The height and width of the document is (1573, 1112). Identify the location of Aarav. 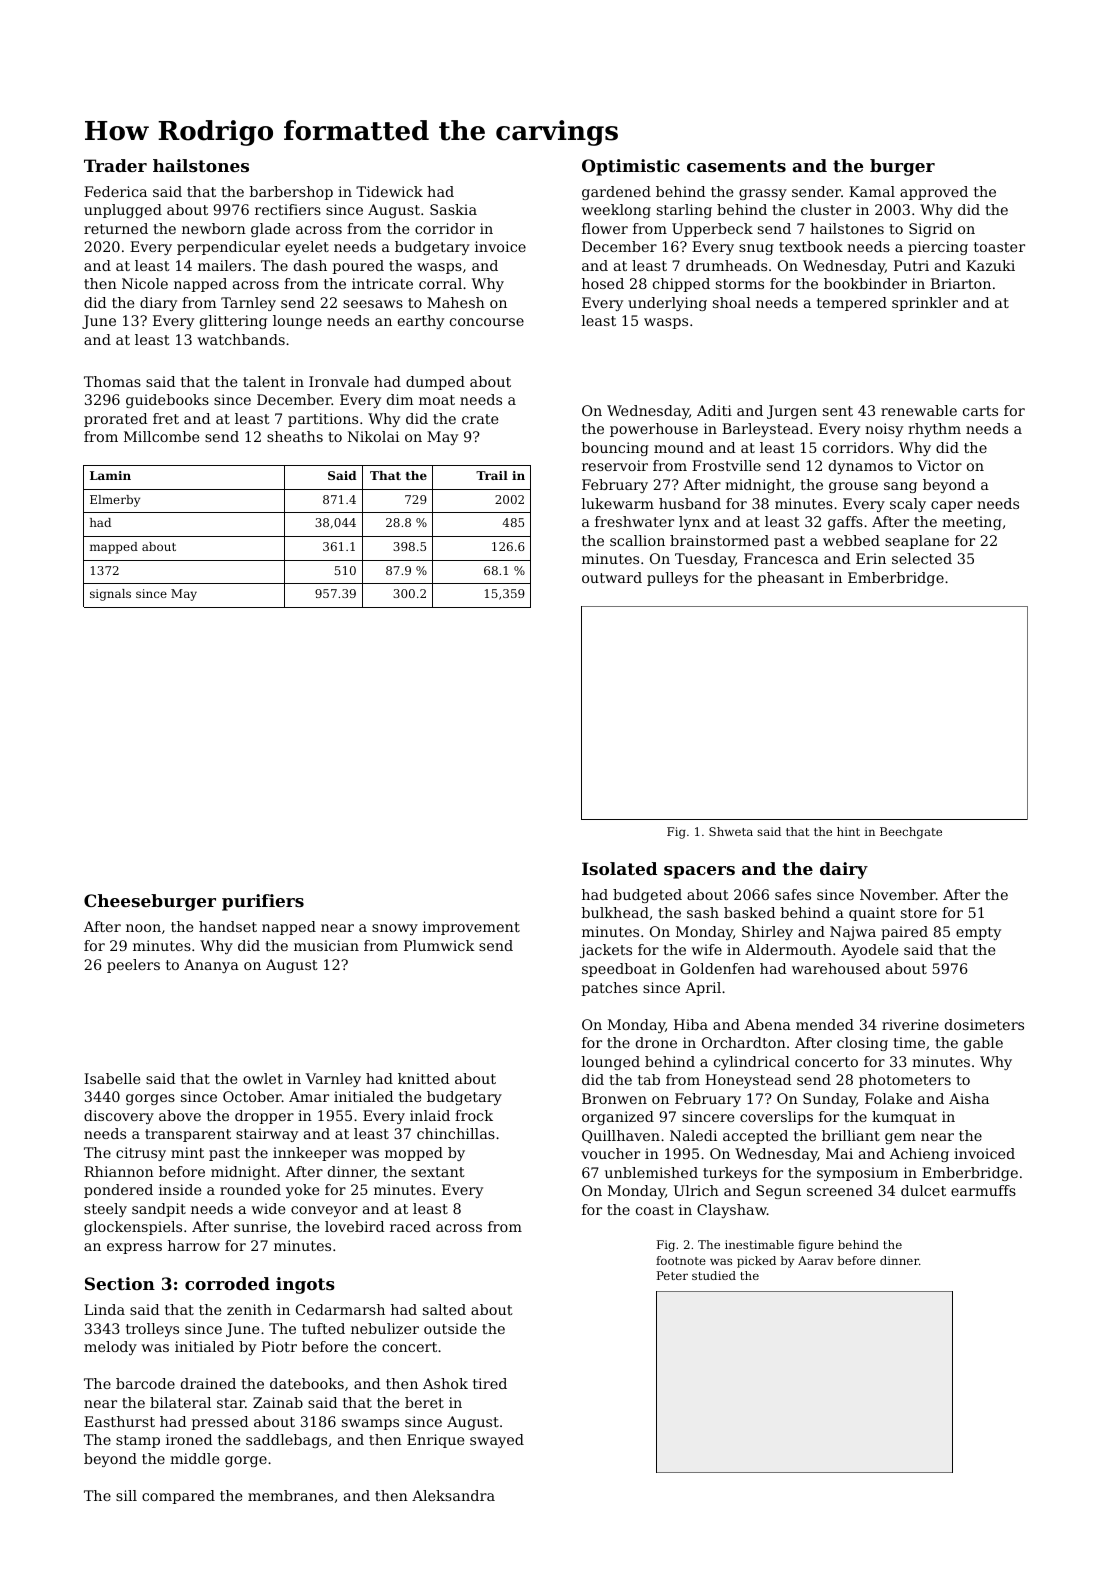
(815, 1260).
